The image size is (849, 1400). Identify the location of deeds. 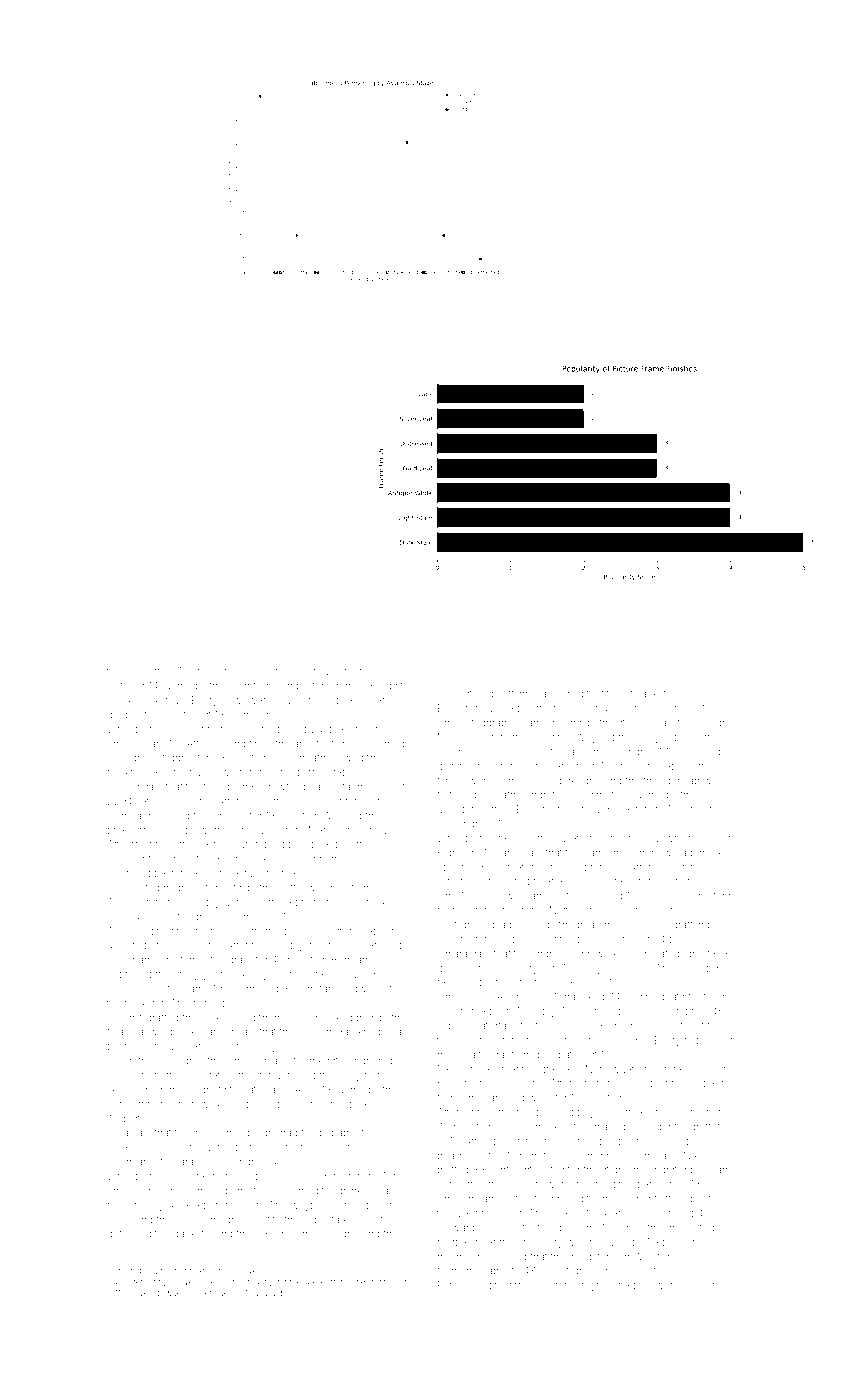
(452, 968).
